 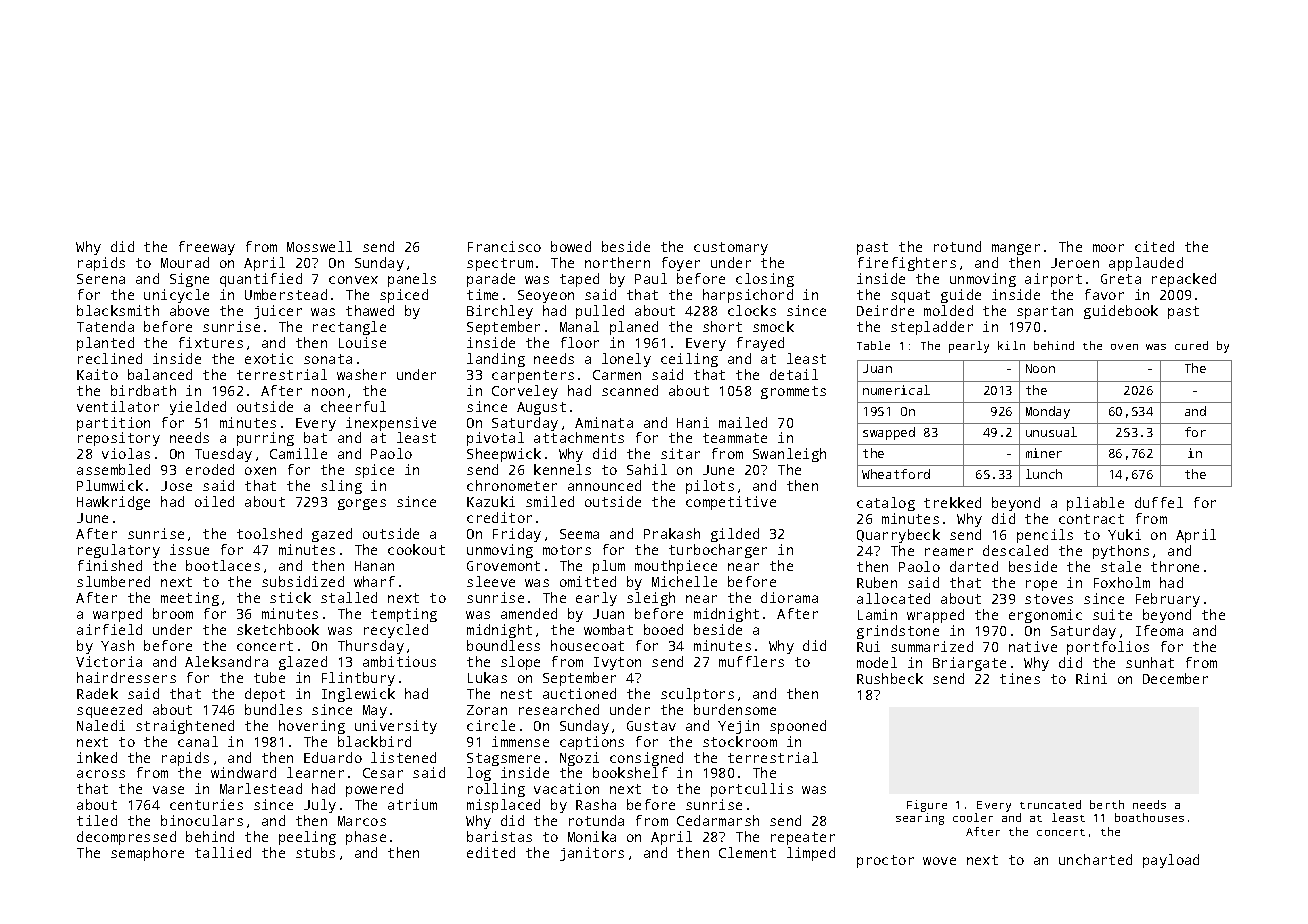 I want to click on Hani, so click(x=693, y=422).
